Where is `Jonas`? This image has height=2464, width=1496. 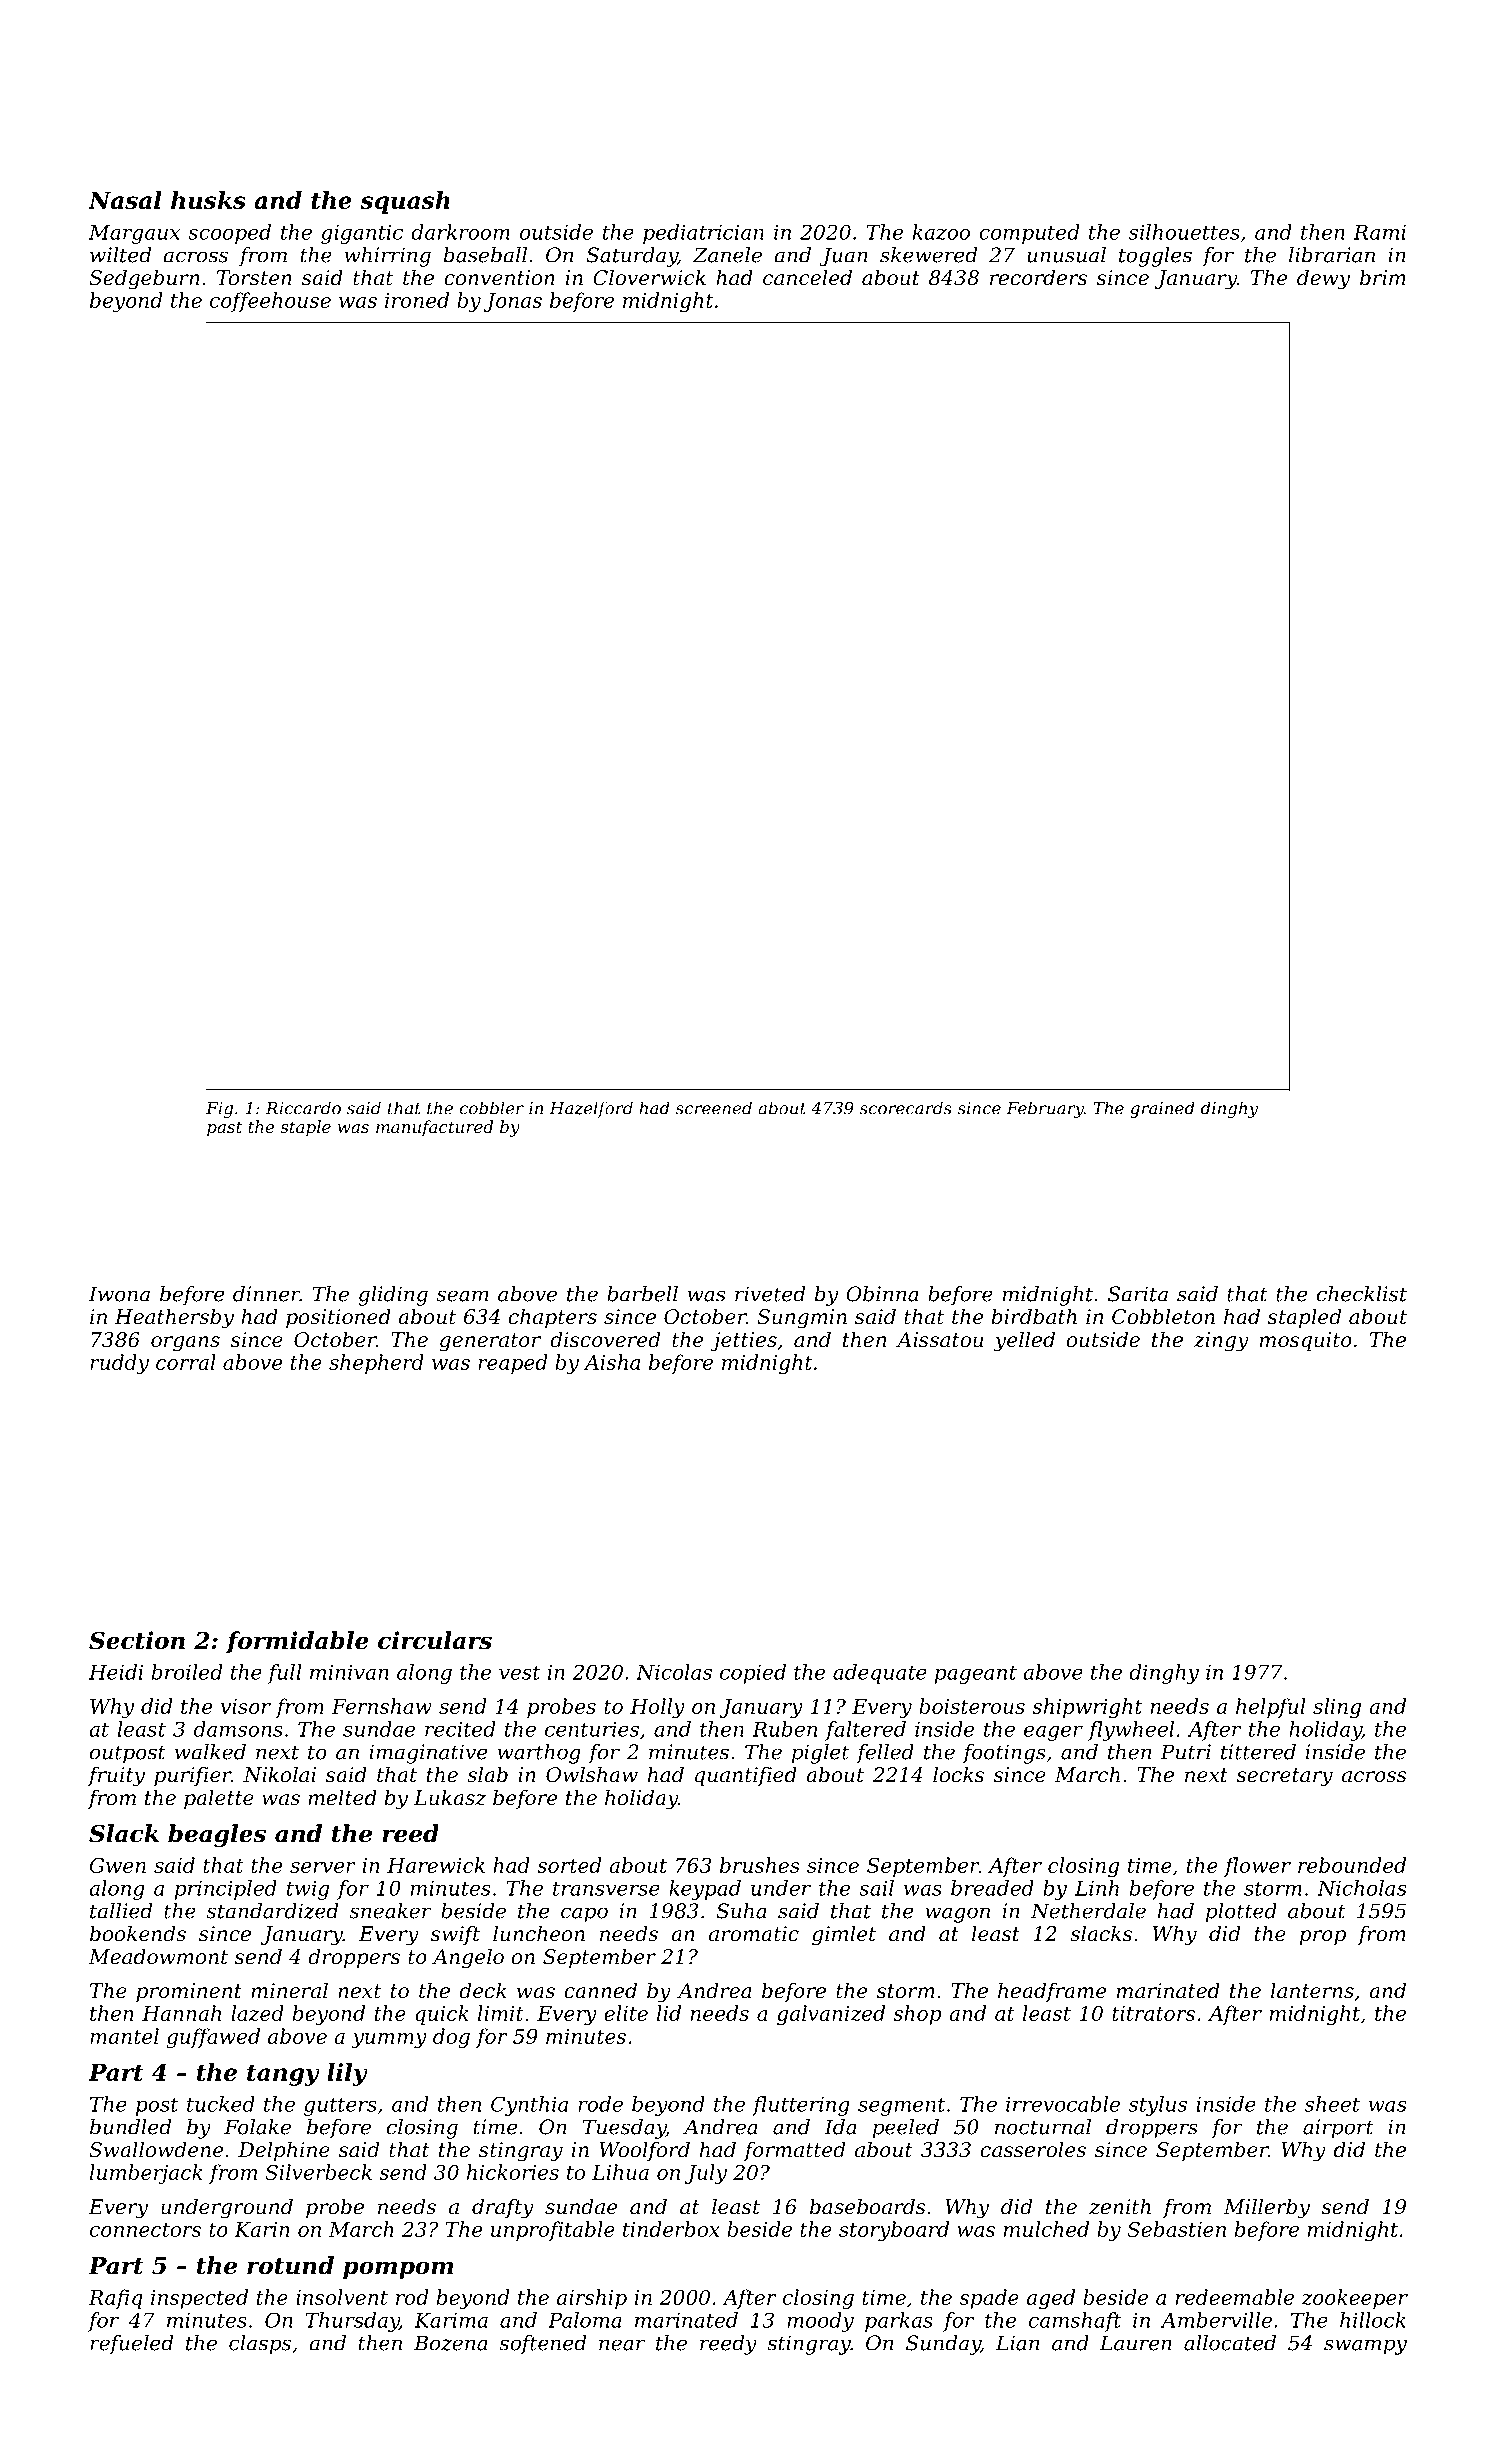
Jonas is located at coordinates (513, 302).
